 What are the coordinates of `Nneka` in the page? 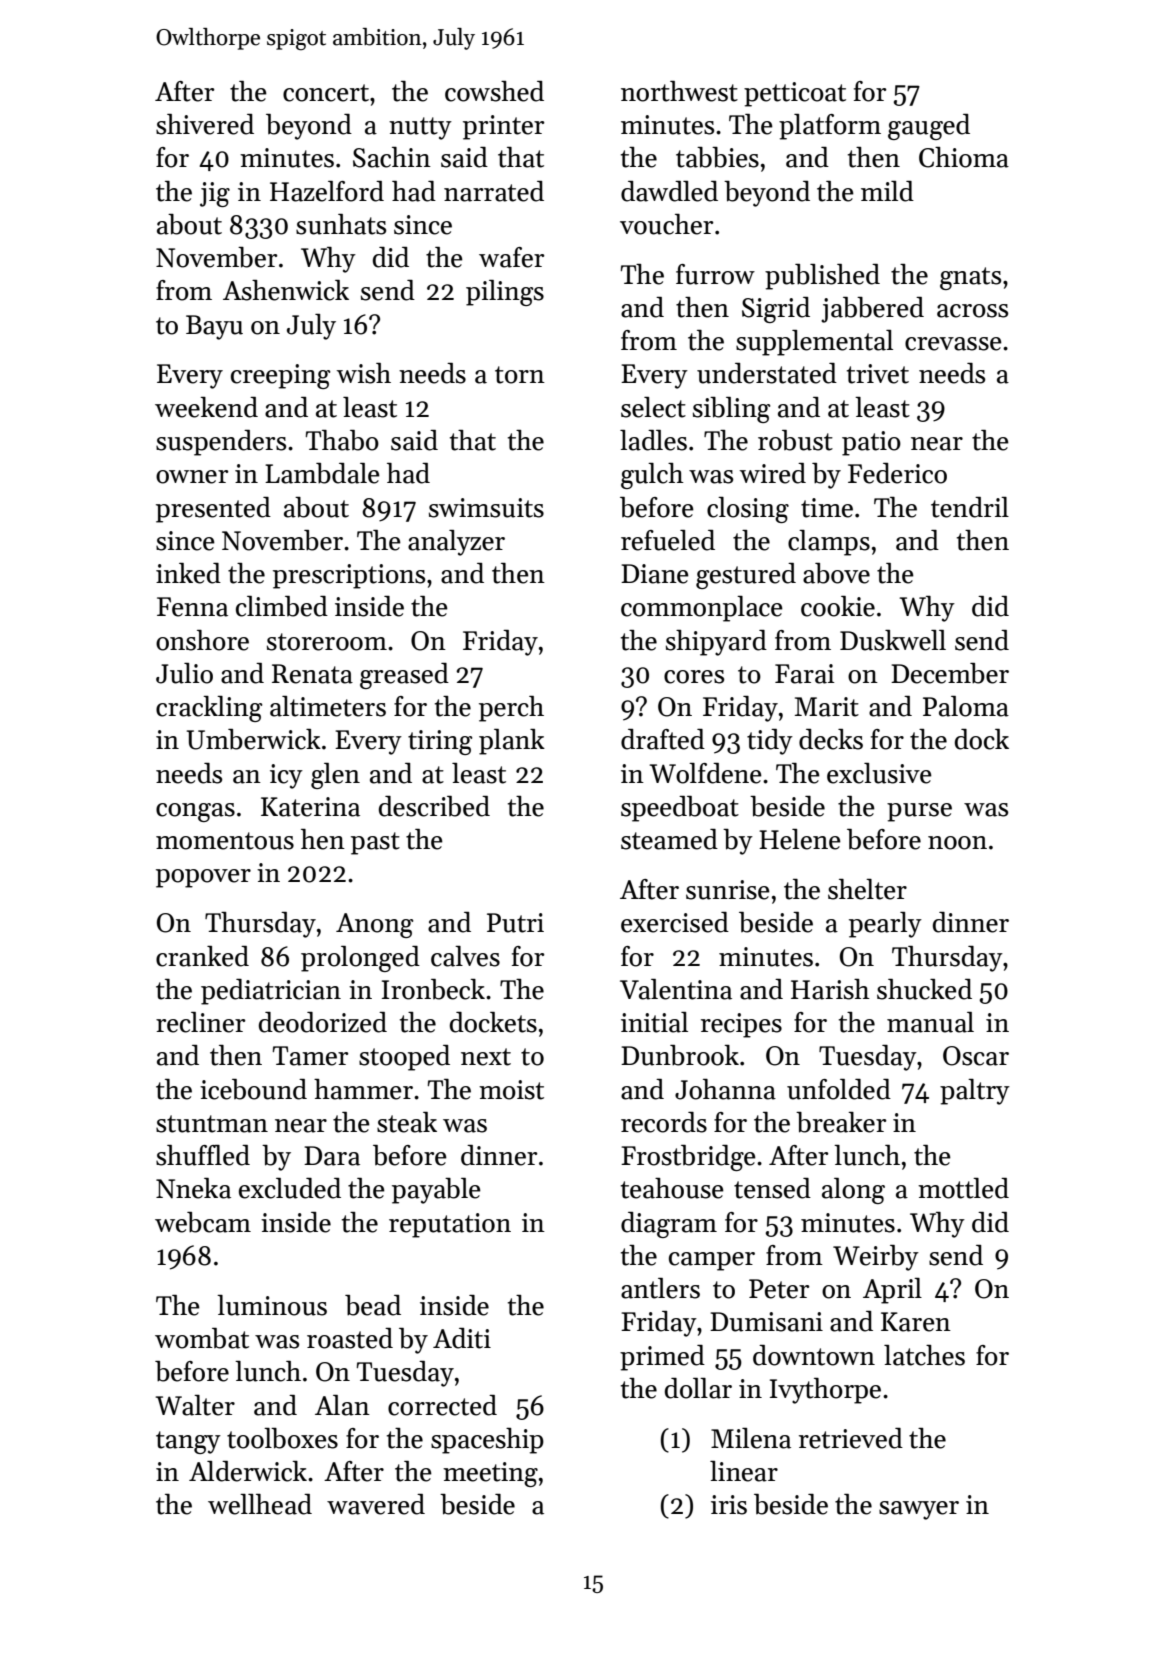 It's located at (193, 1188).
